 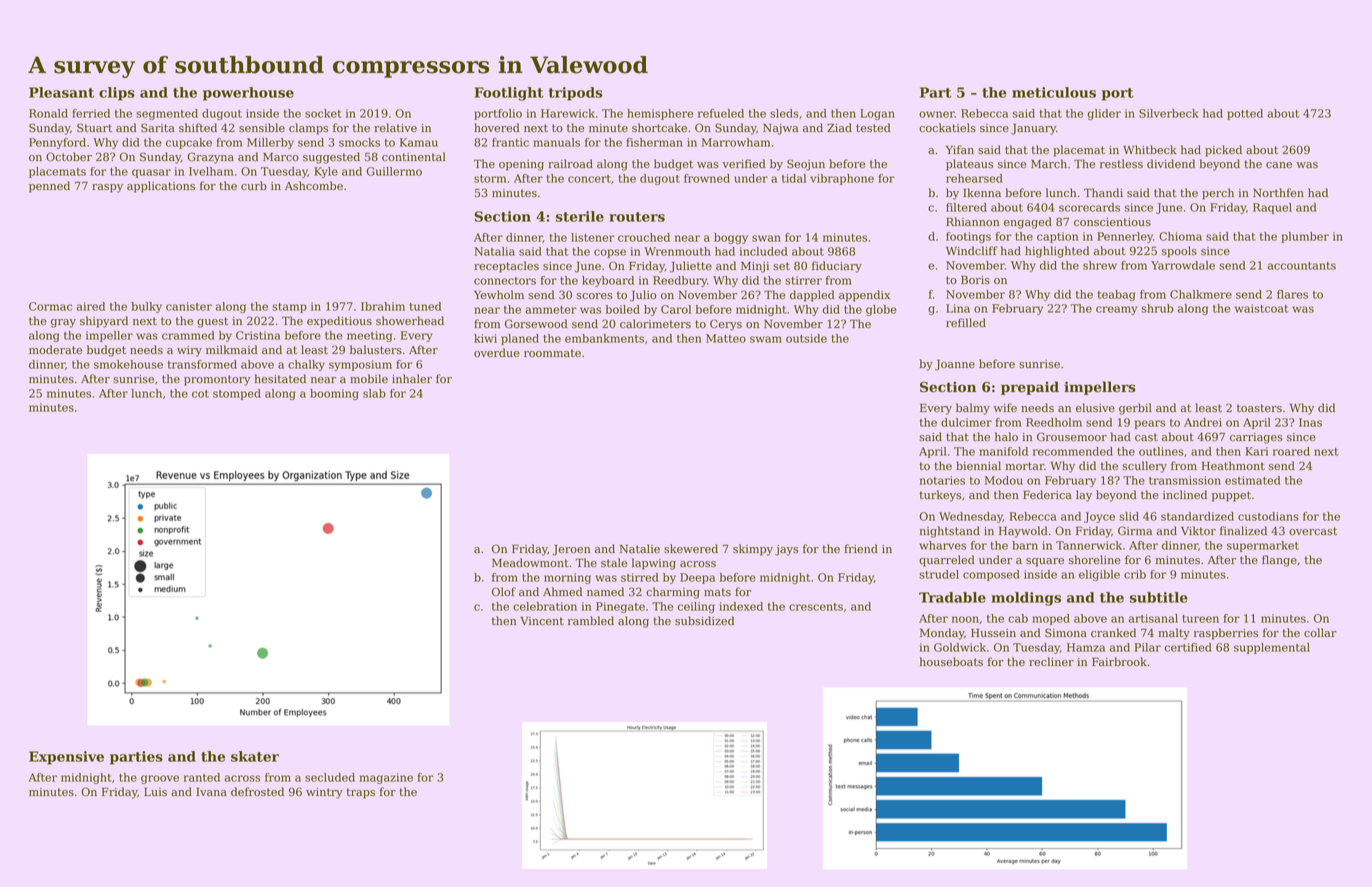 I want to click on magazine, so click(x=386, y=778).
